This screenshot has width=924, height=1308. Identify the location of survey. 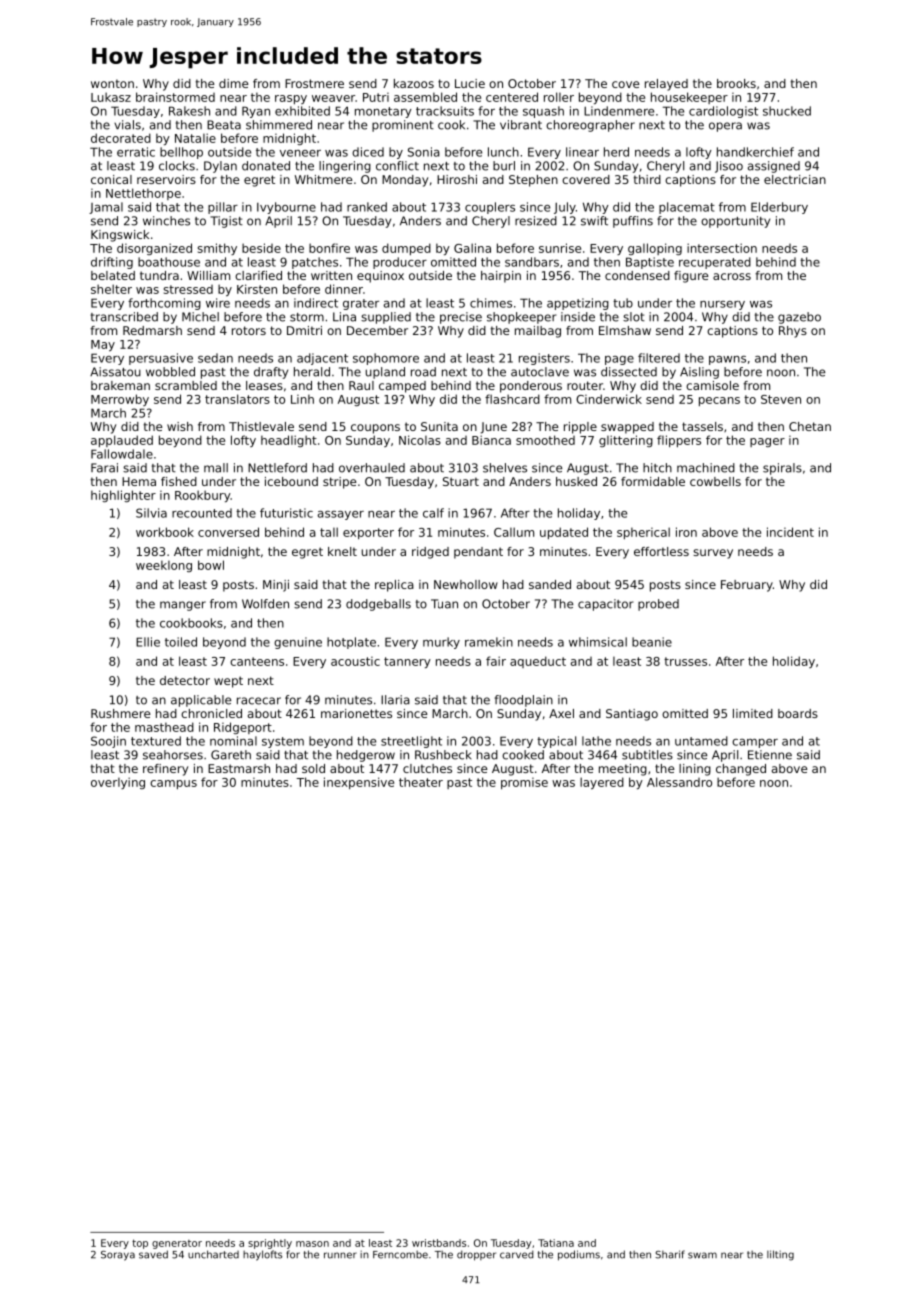
(713, 554).
